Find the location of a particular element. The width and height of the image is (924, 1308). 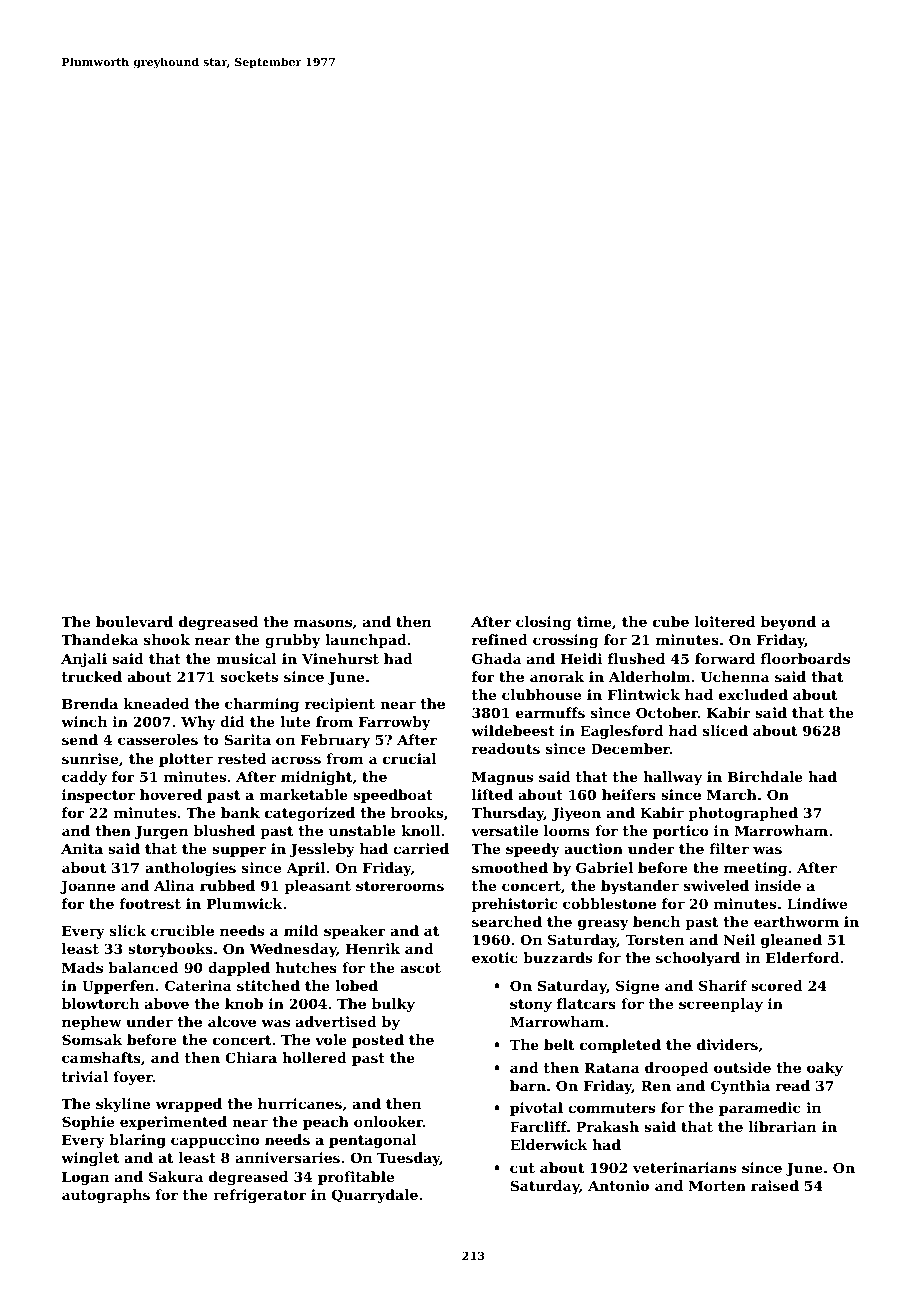

boulevard is located at coordinates (134, 621).
